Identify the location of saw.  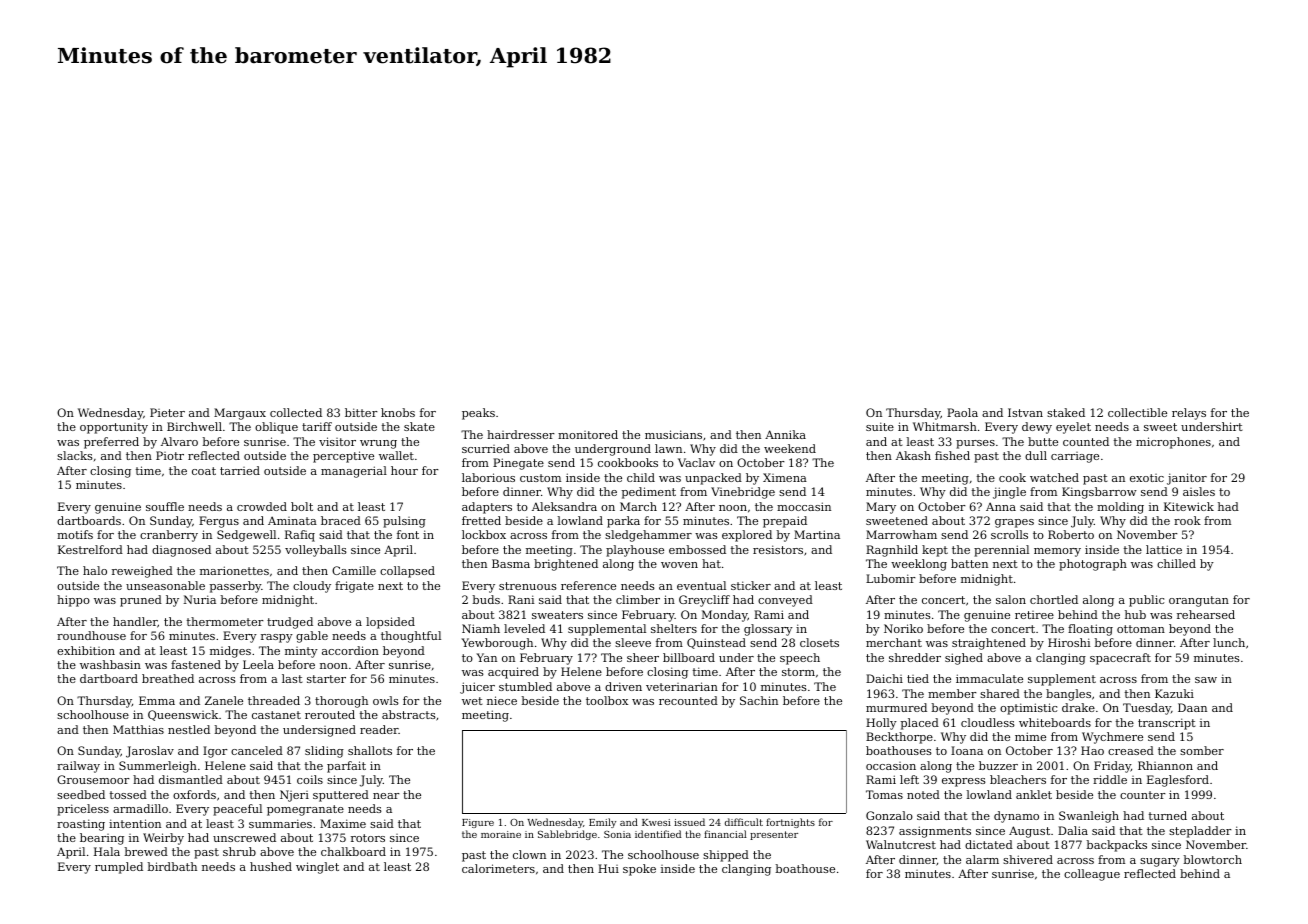
(1206, 680).
